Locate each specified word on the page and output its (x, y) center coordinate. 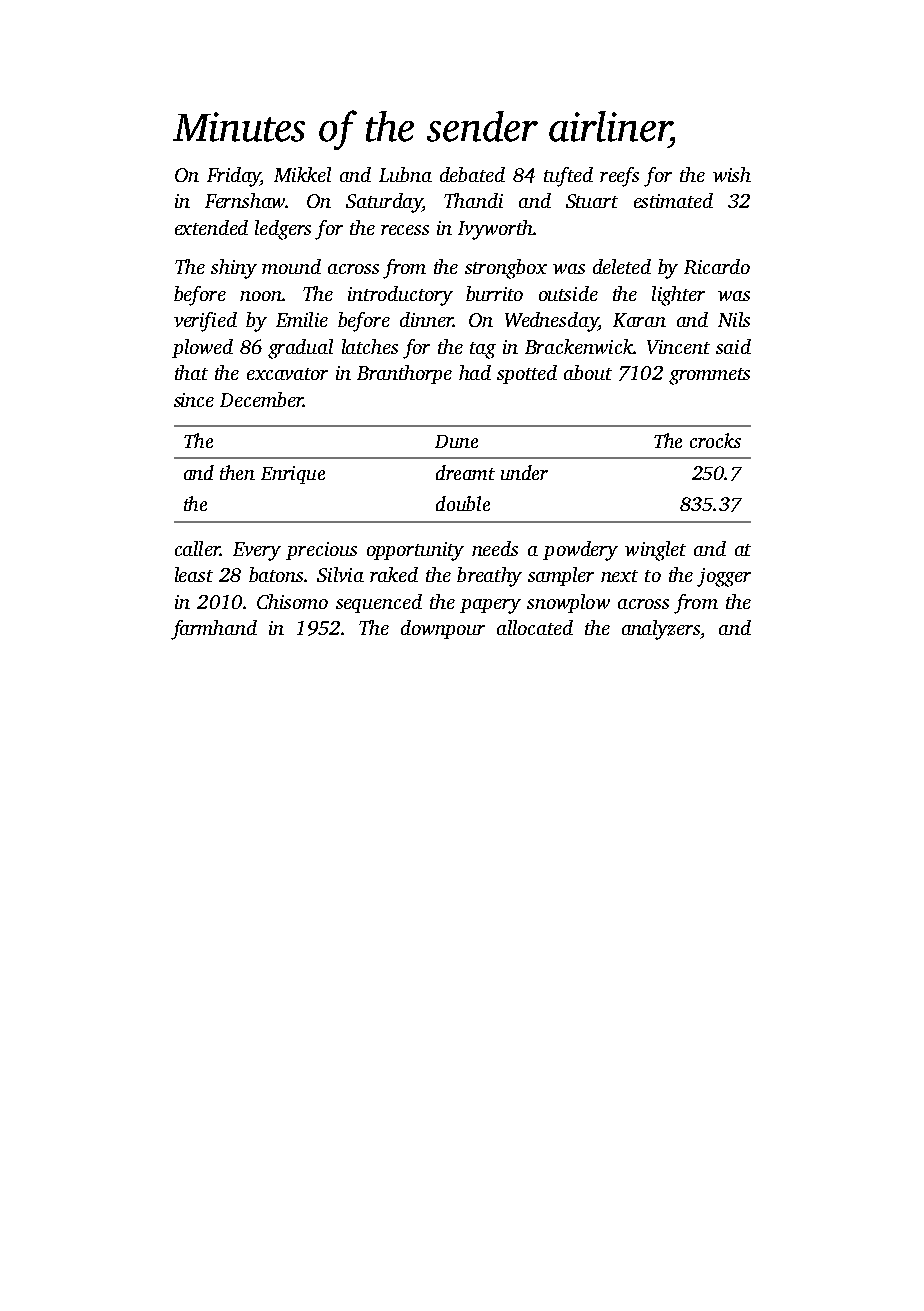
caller (197, 548)
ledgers (283, 230)
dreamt (465, 472)
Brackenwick (579, 346)
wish (732, 174)
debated (472, 174)
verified (205, 322)
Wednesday (551, 322)
